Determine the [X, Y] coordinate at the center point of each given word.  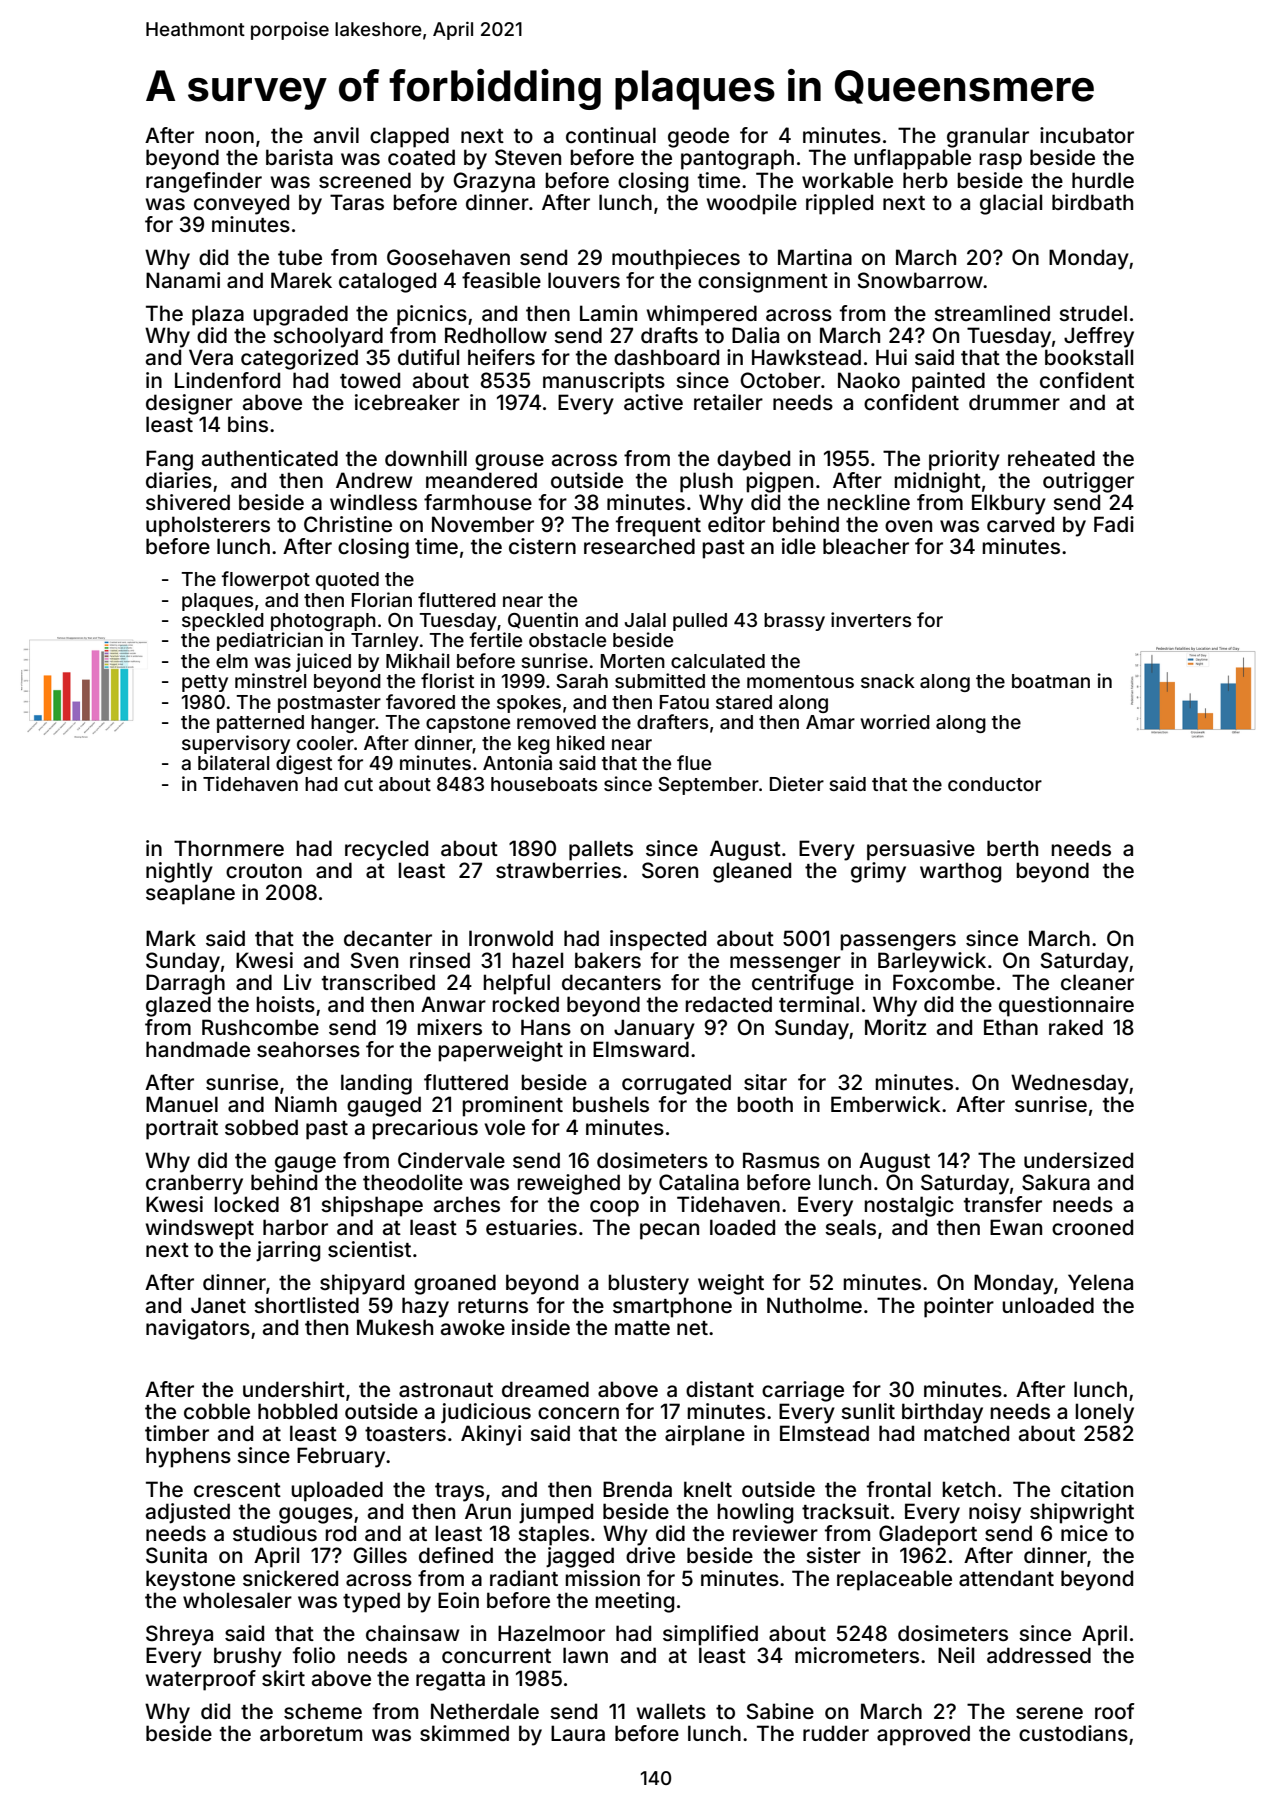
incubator [1087, 135]
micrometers [857, 1655]
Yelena [1100, 1282]
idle [799, 546]
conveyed [241, 204]
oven [908, 526]
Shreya [179, 1635]
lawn [585, 1655]
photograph [323, 622]
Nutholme [814, 1305]
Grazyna [494, 182]
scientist [369, 1249]
